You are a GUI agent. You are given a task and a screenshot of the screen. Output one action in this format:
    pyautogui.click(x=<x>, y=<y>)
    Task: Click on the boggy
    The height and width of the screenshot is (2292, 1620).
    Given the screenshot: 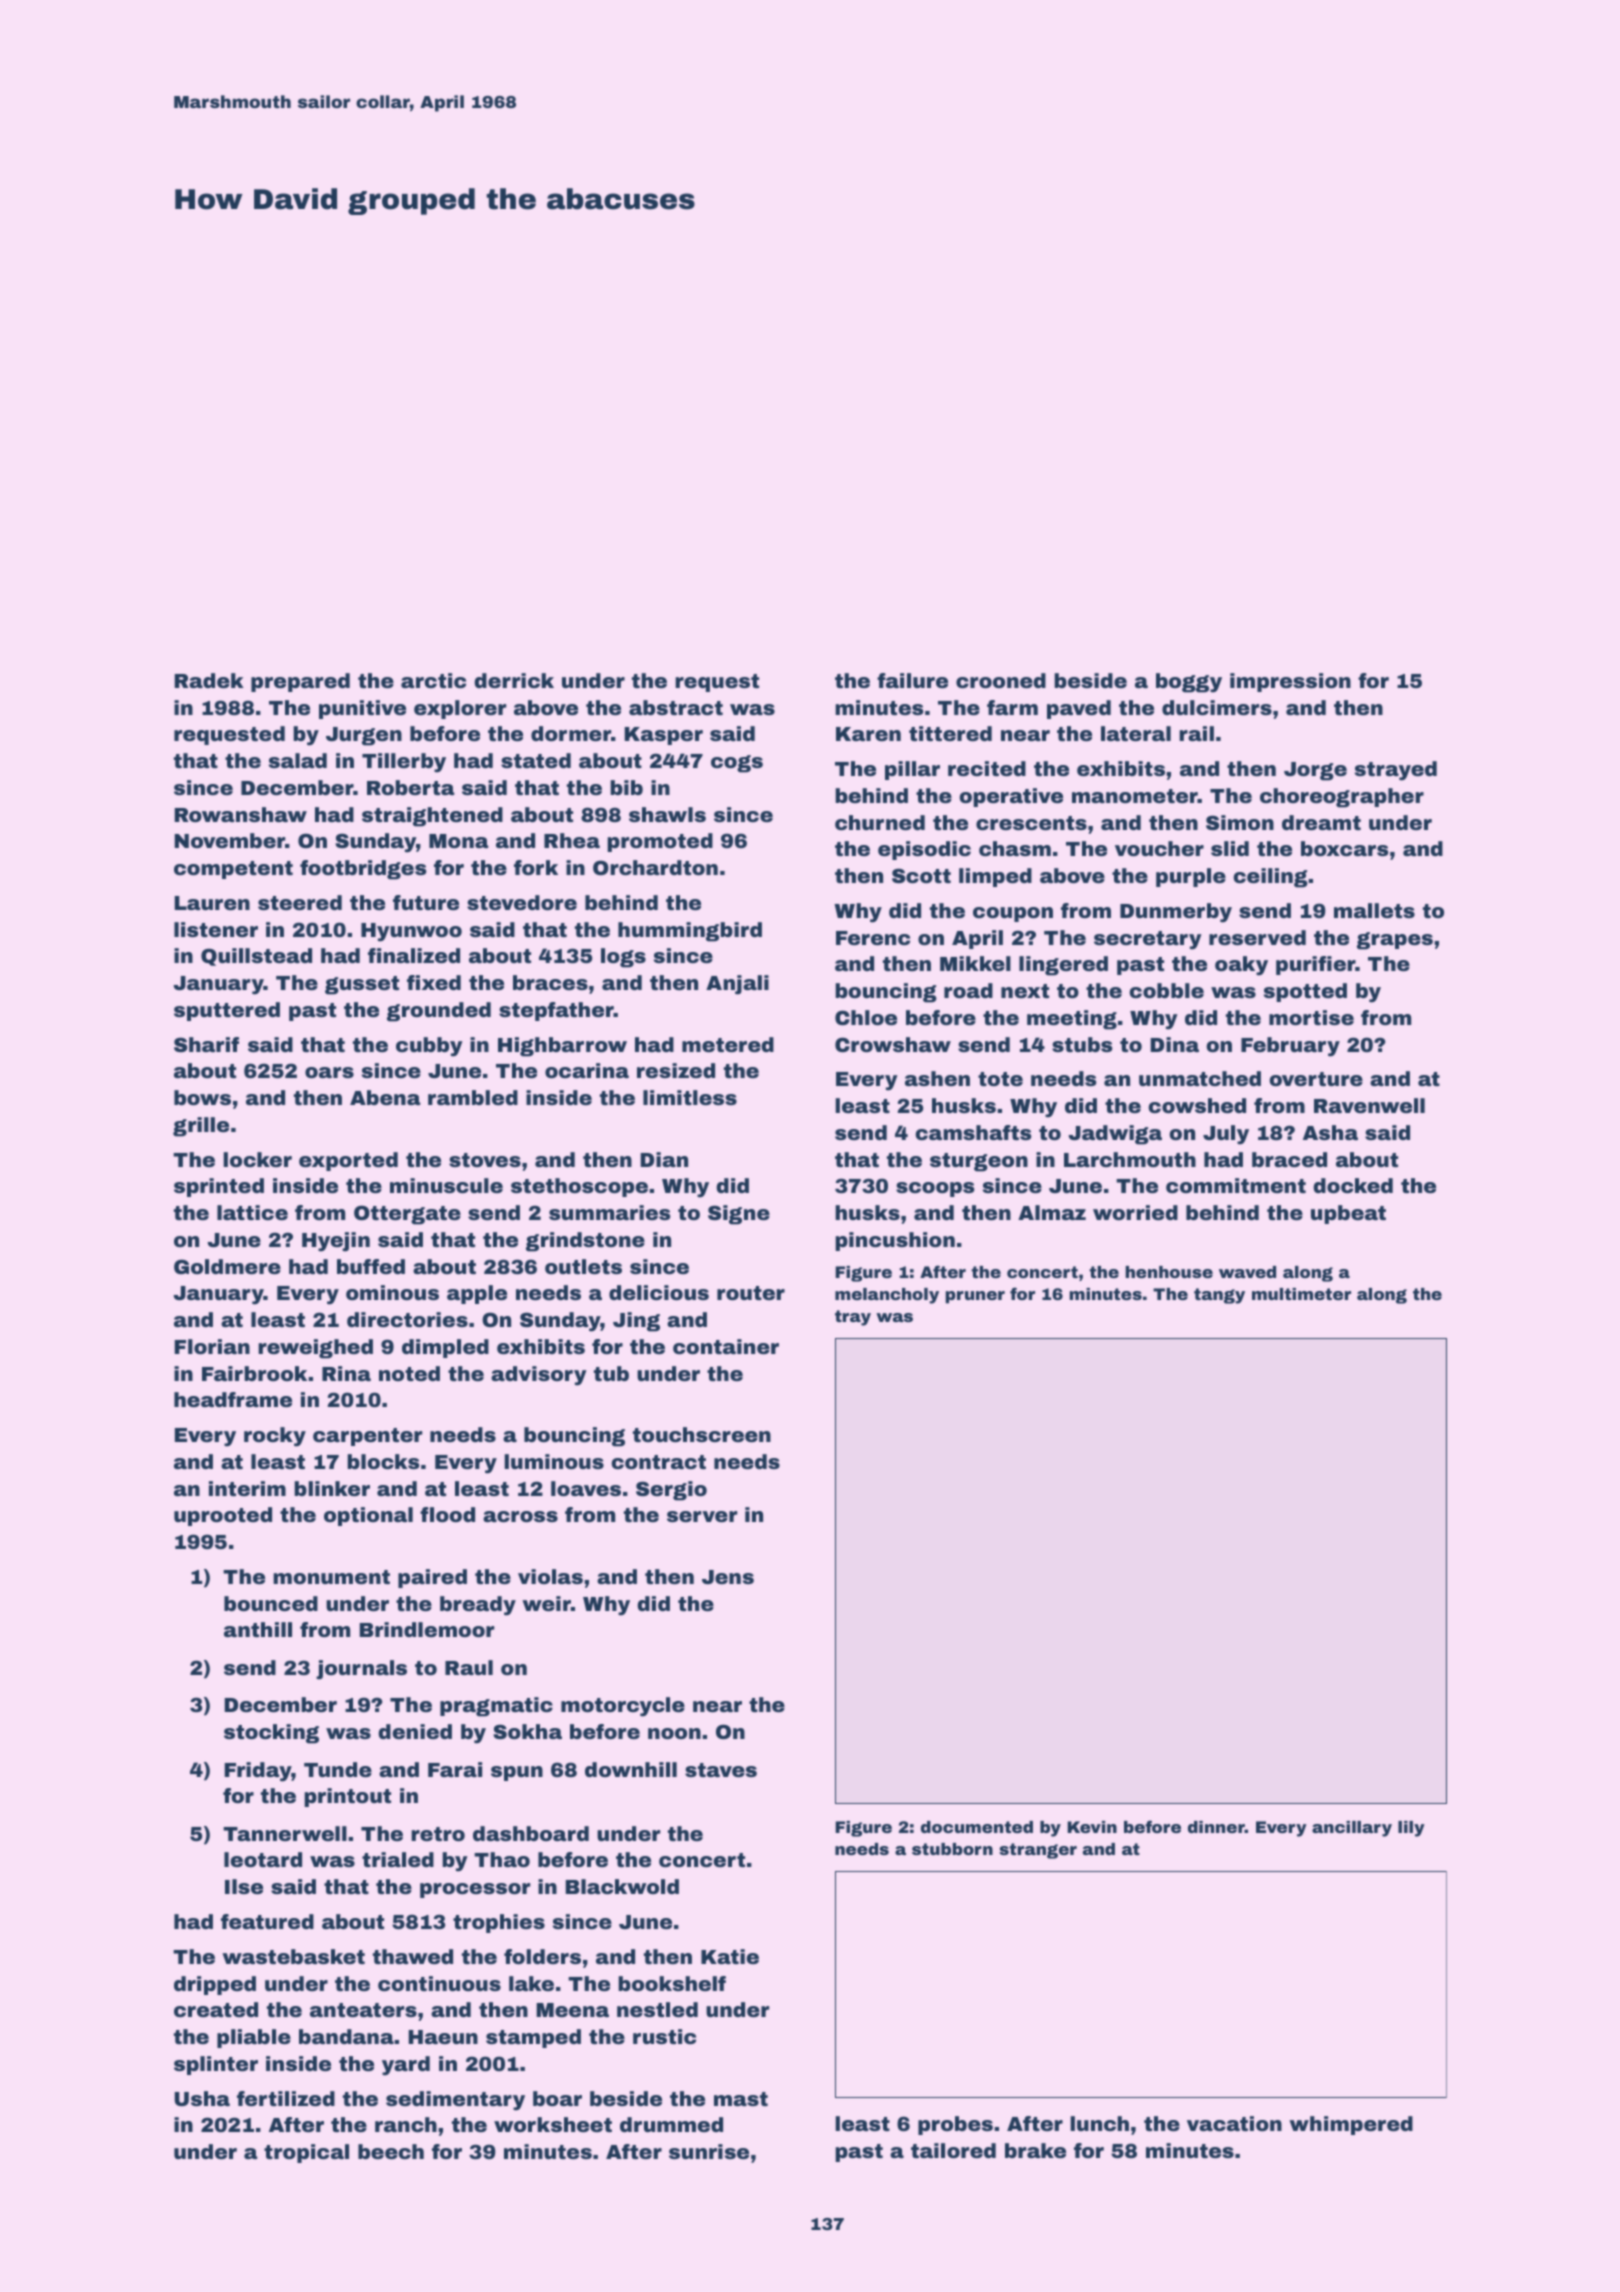 What is the action you would take?
    pyautogui.click(x=1189, y=683)
